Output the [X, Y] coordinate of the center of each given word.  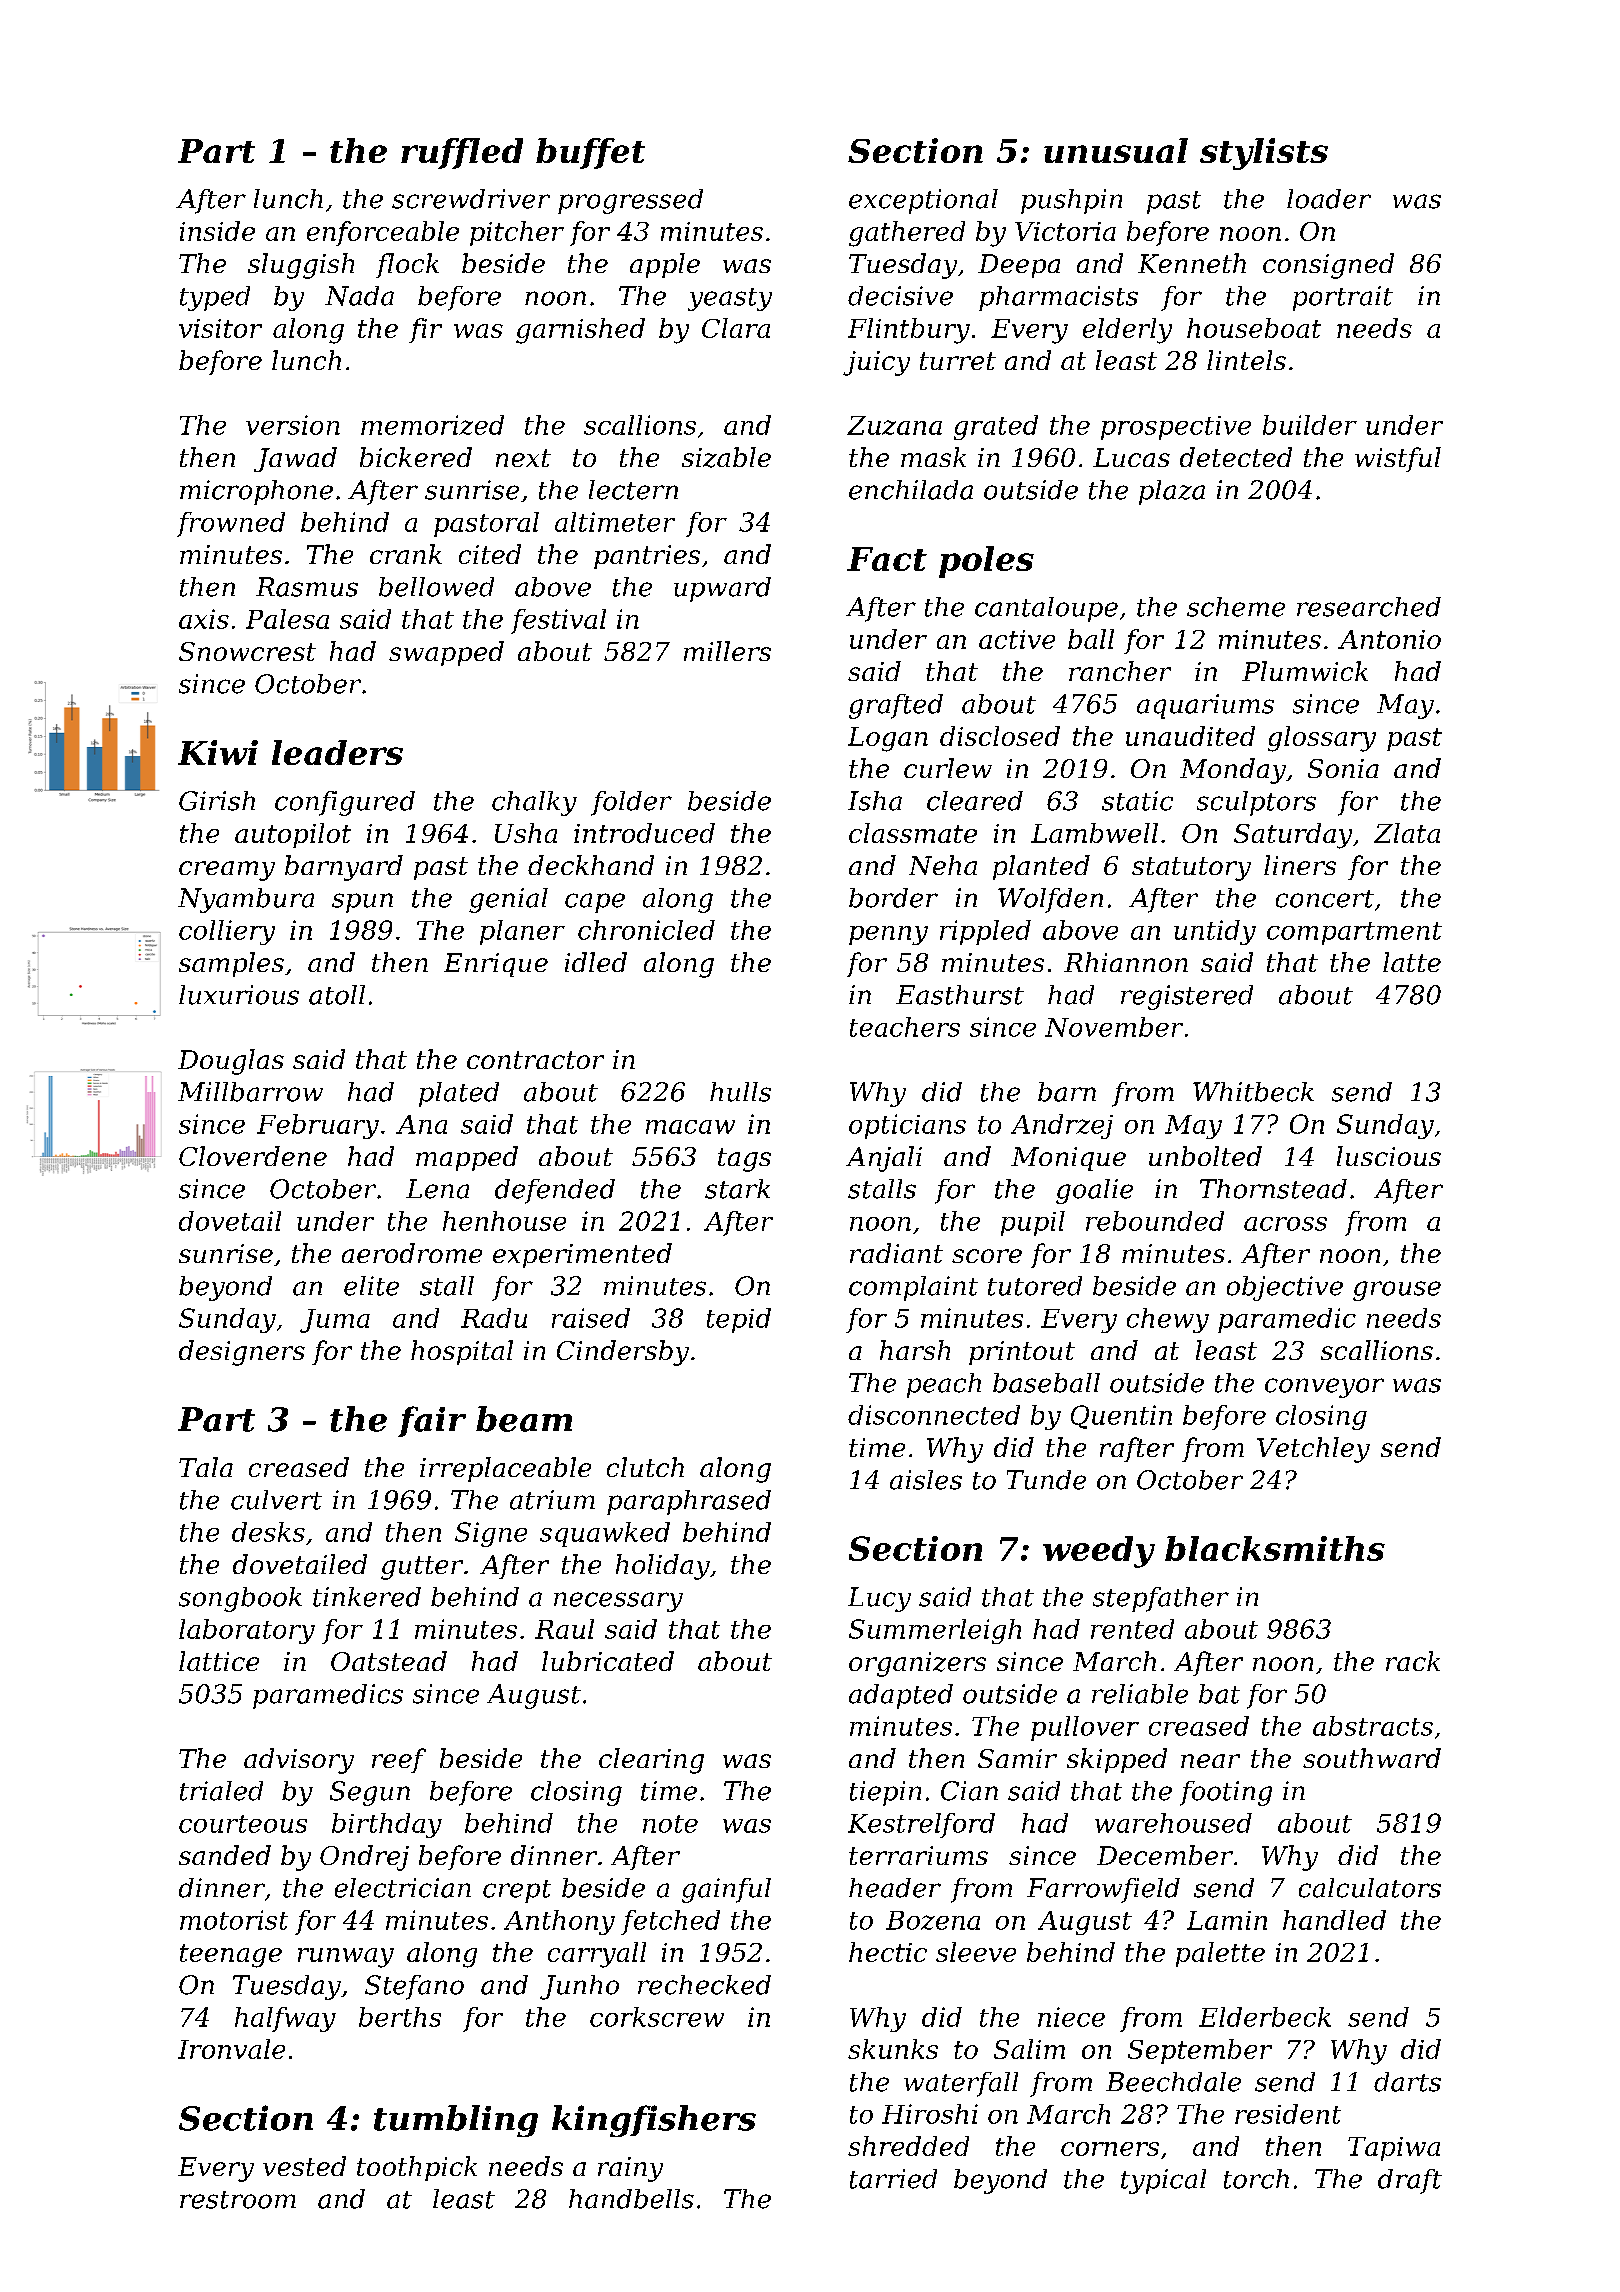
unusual [1116, 150]
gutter [422, 1568]
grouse [1397, 1291]
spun [362, 903]
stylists [1264, 154]
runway [346, 1958]
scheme [1236, 607]
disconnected [934, 1415]
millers [727, 651]
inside [217, 231]
